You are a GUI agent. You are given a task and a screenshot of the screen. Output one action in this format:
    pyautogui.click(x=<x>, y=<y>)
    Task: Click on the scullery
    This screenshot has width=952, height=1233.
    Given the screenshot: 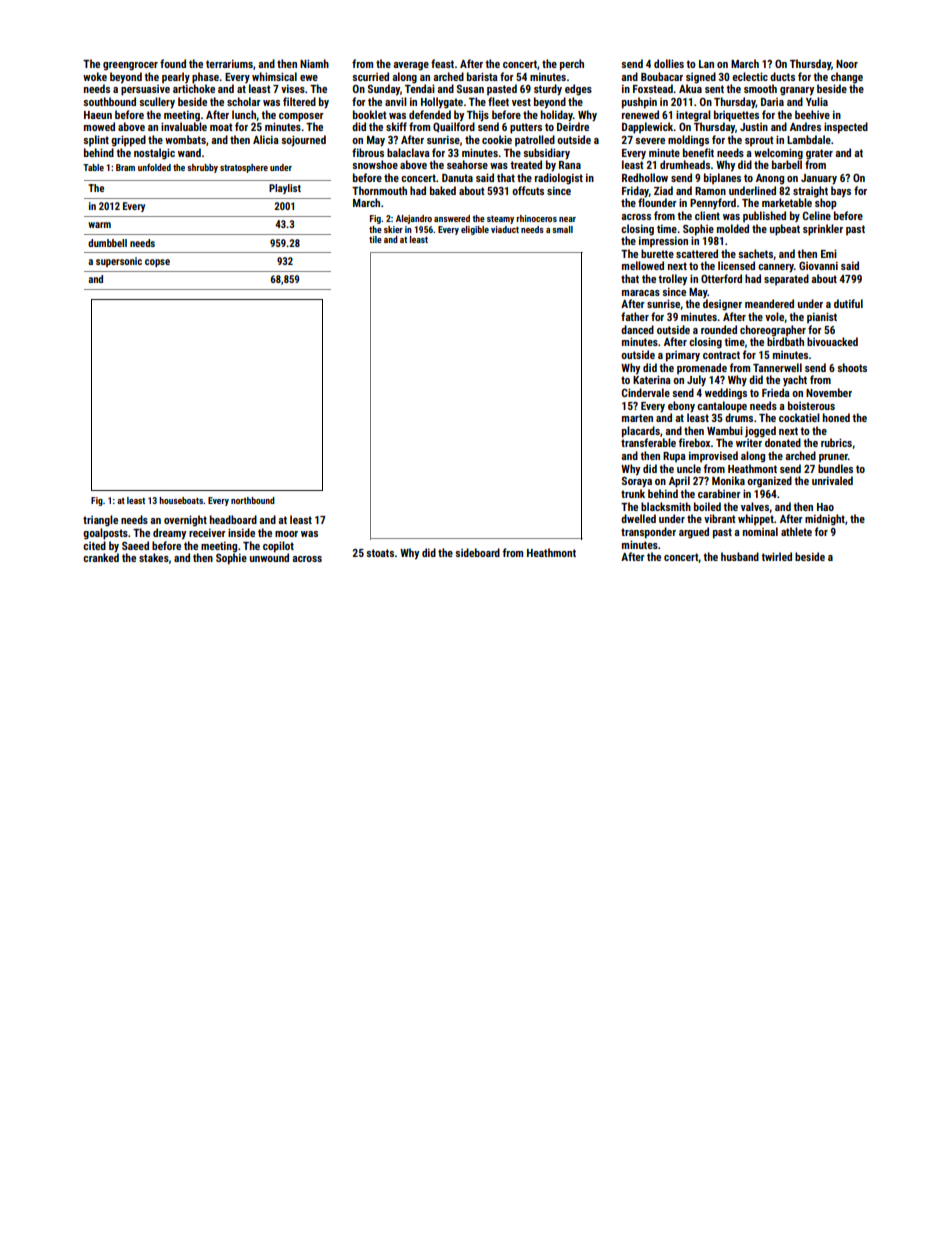 What is the action you would take?
    pyautogui.click(x=157, y=103)
